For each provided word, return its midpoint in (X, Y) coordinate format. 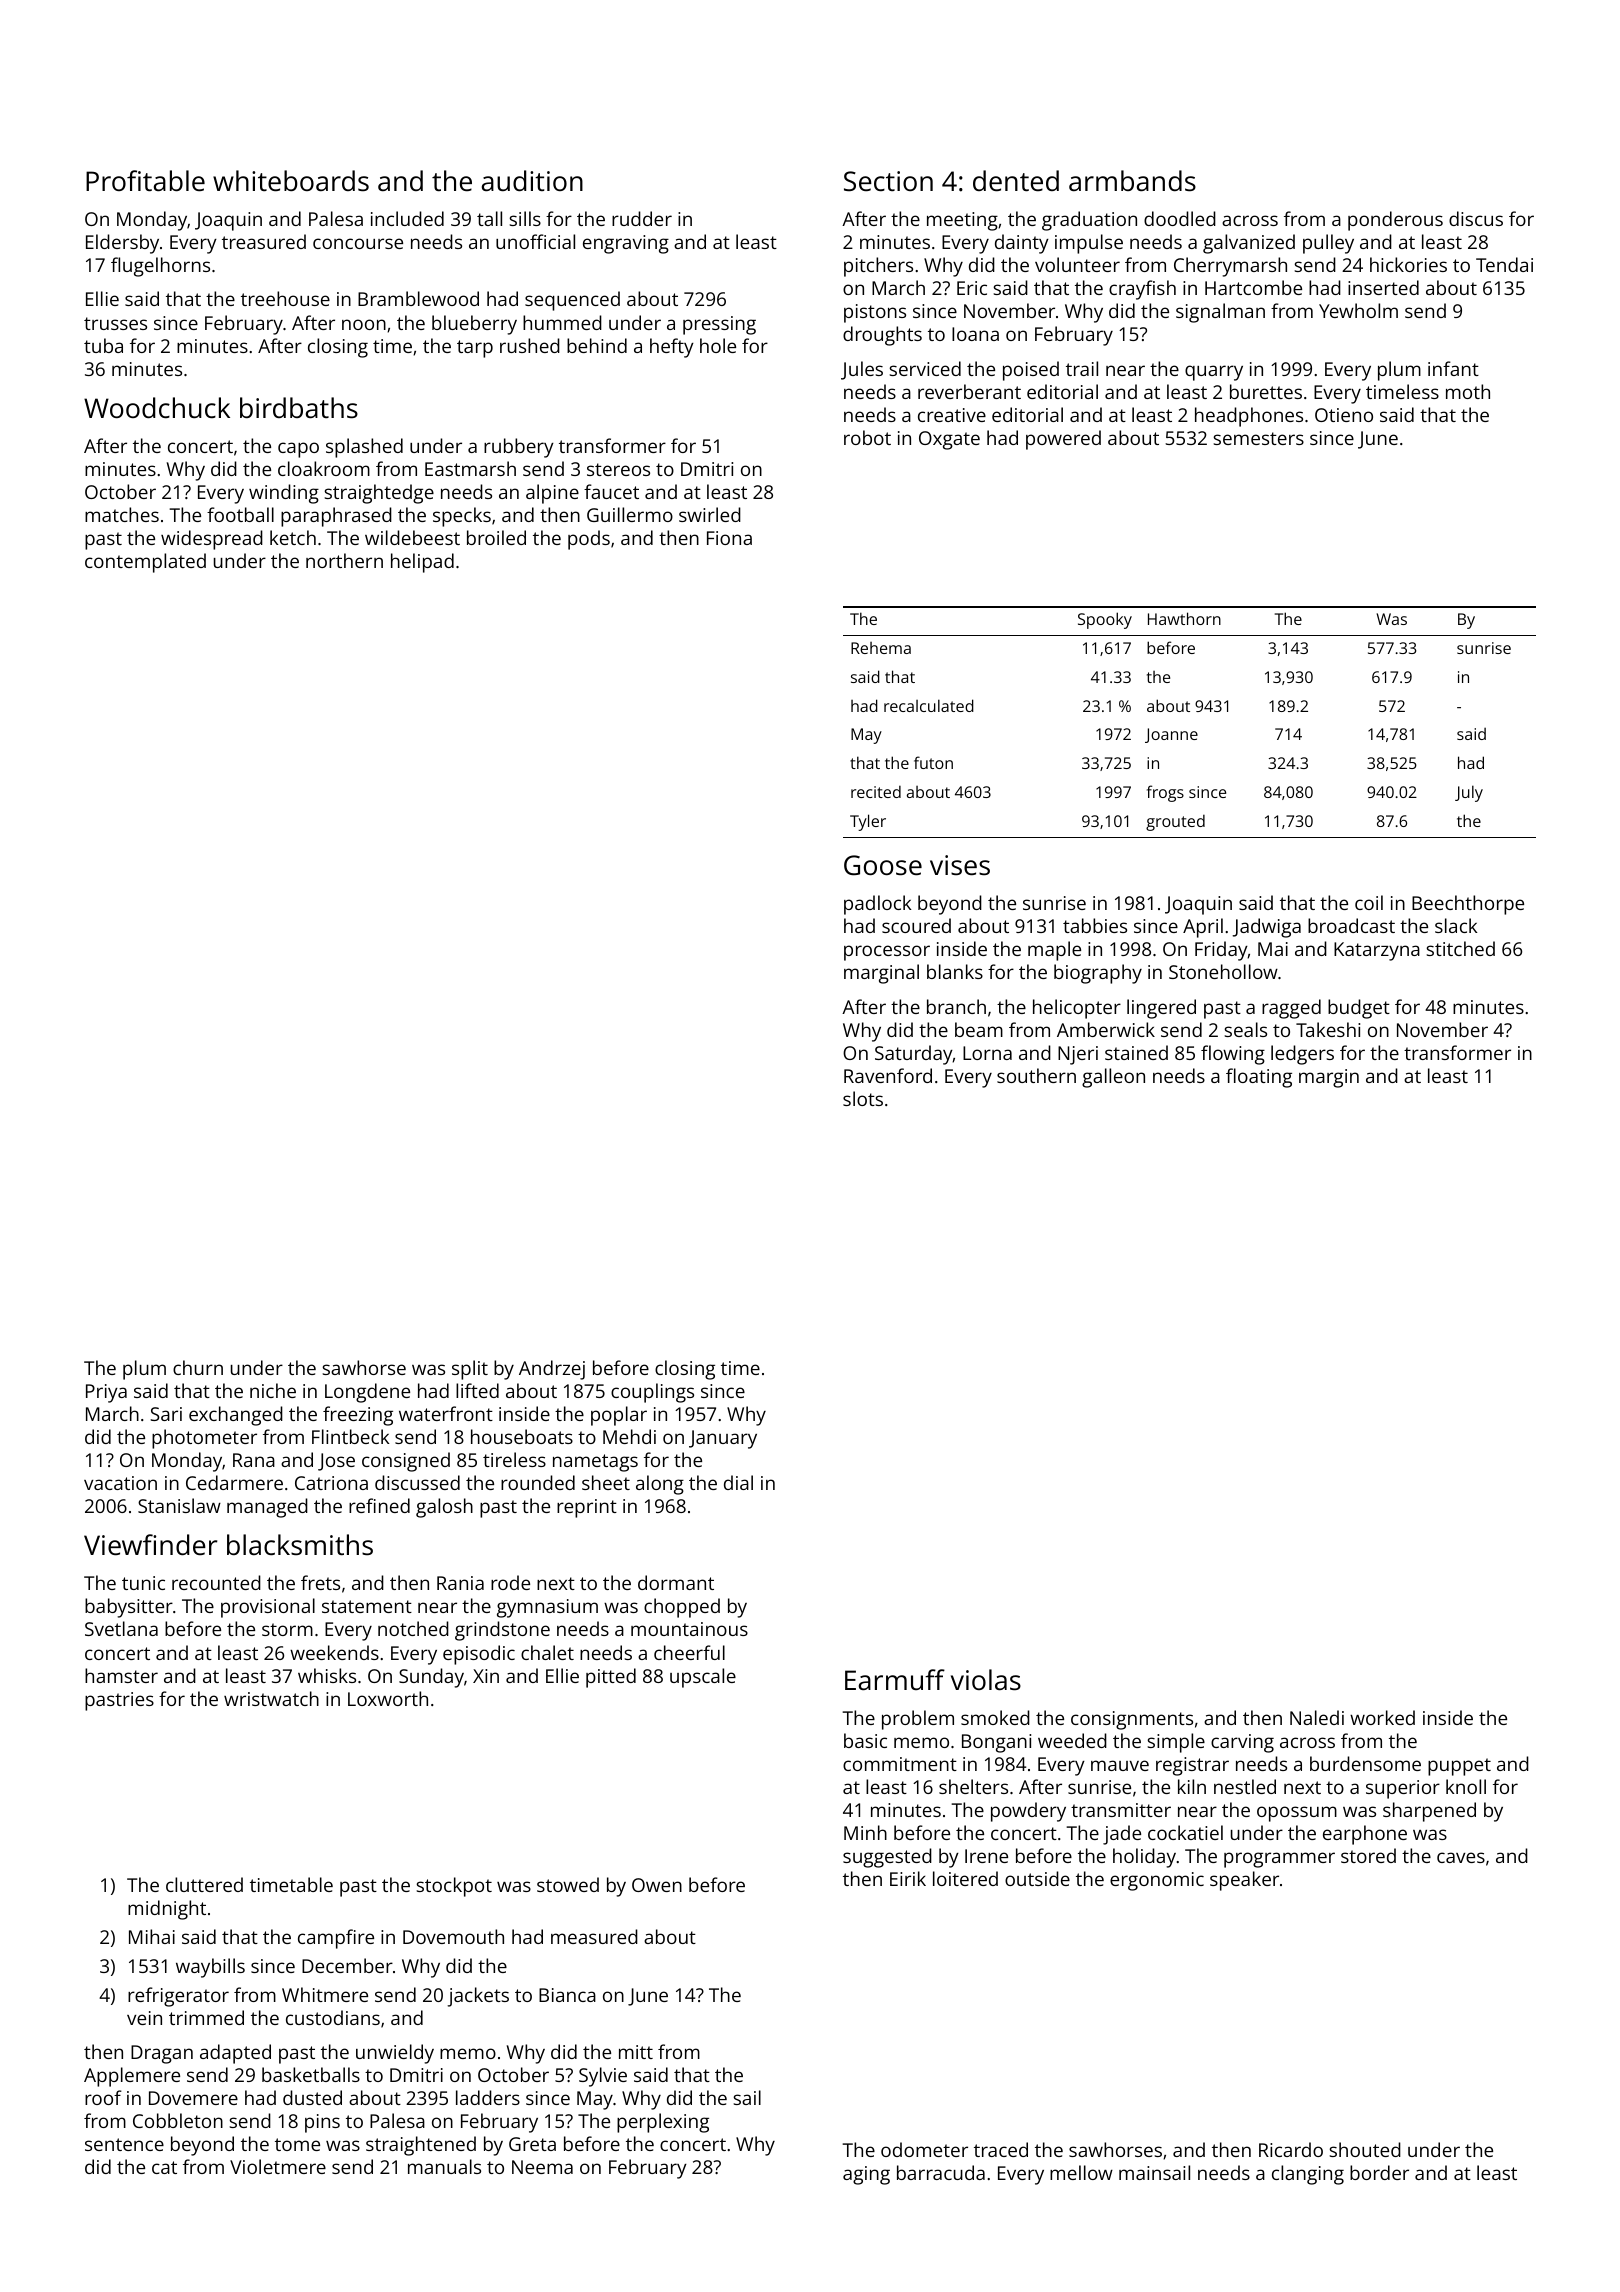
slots (863, 1098)
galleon (1113, 1078)
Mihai (152, 1936)
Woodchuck (157, 407)
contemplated (145, 563)
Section (888, 181)
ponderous (1395, 221)
